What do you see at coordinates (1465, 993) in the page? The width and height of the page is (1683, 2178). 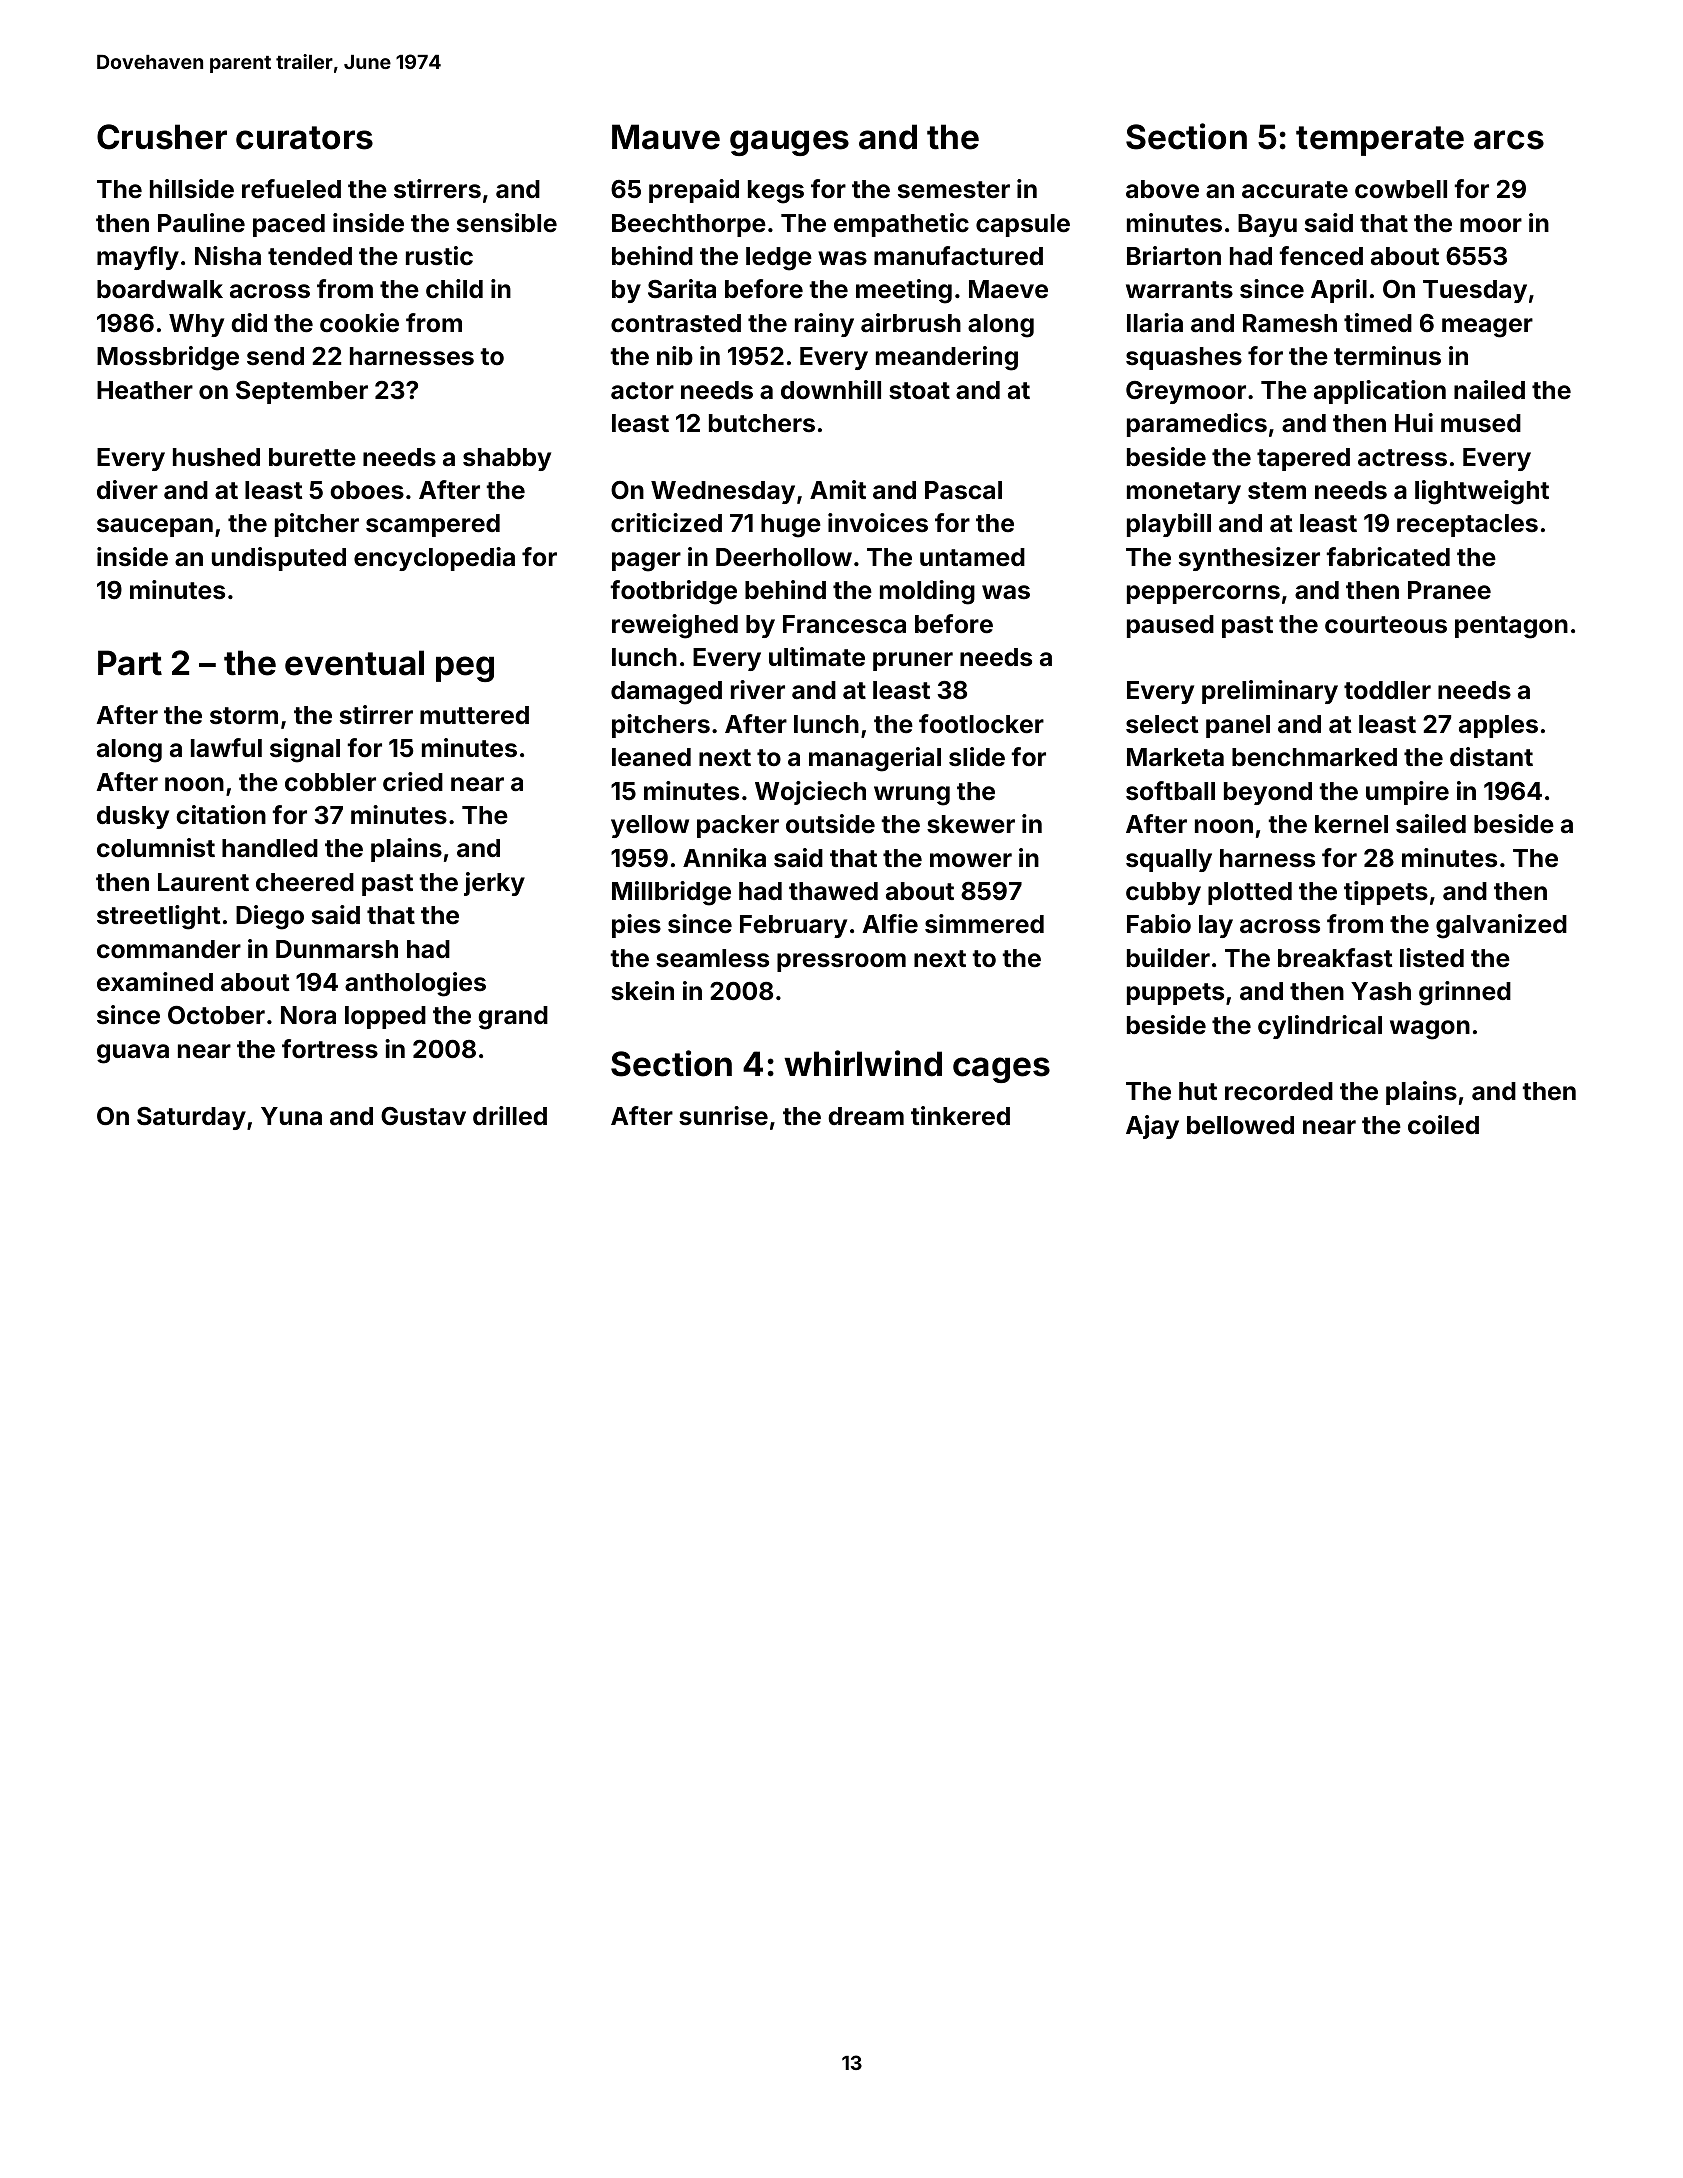 I see `grinned` at bounding box center [1465, 993].
